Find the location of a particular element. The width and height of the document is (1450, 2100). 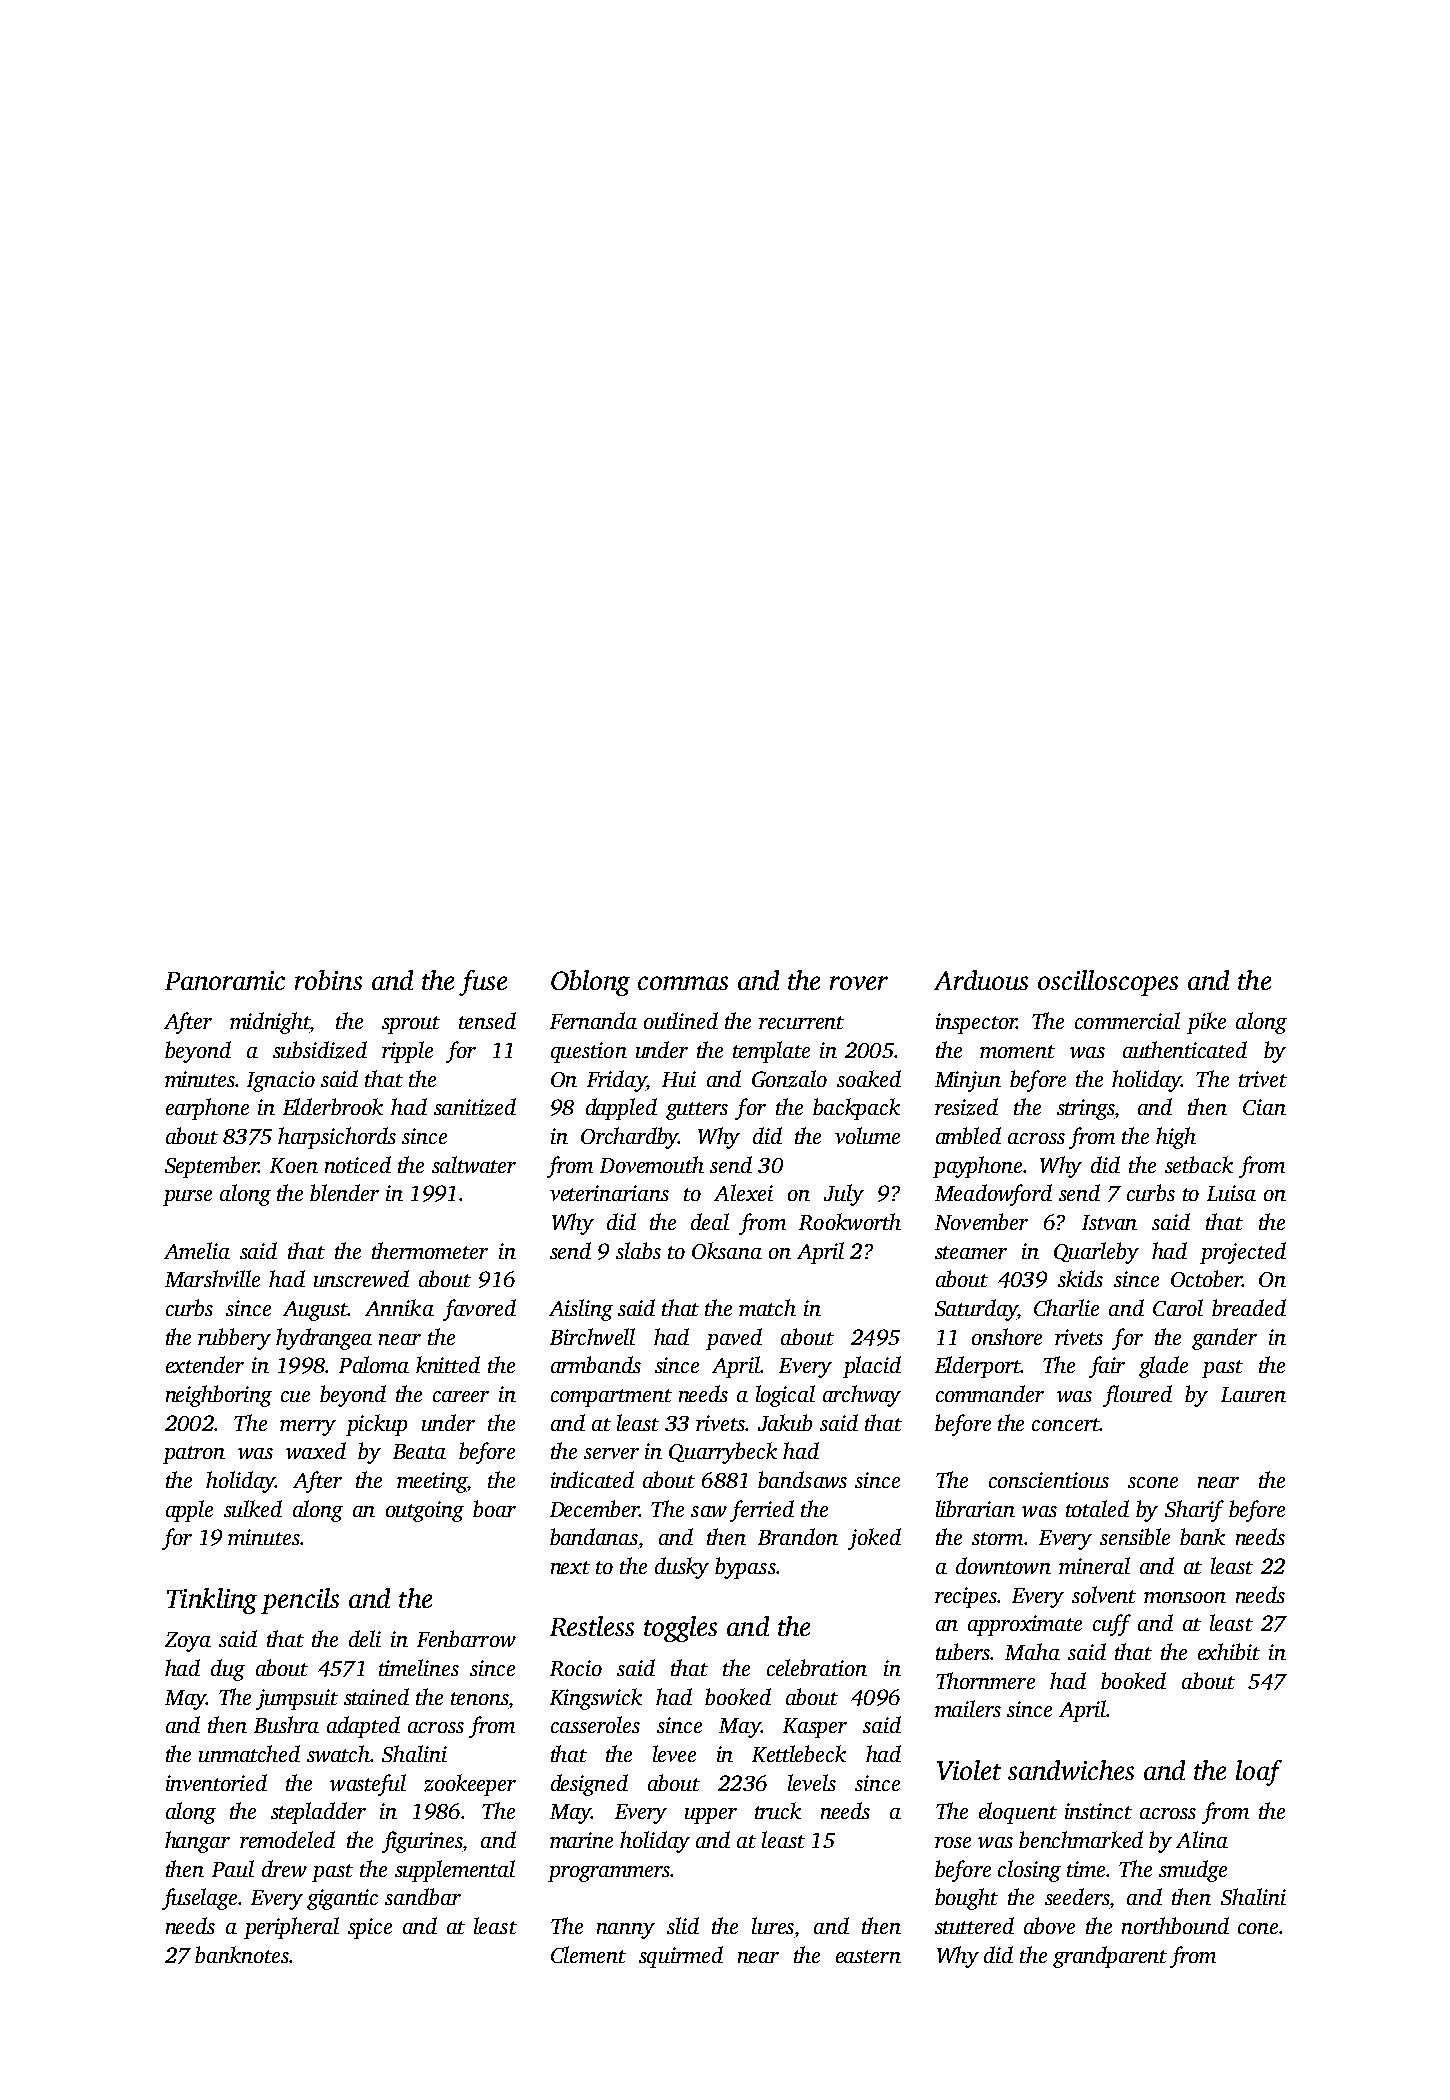

rover is located at coordinates (859, 983).
